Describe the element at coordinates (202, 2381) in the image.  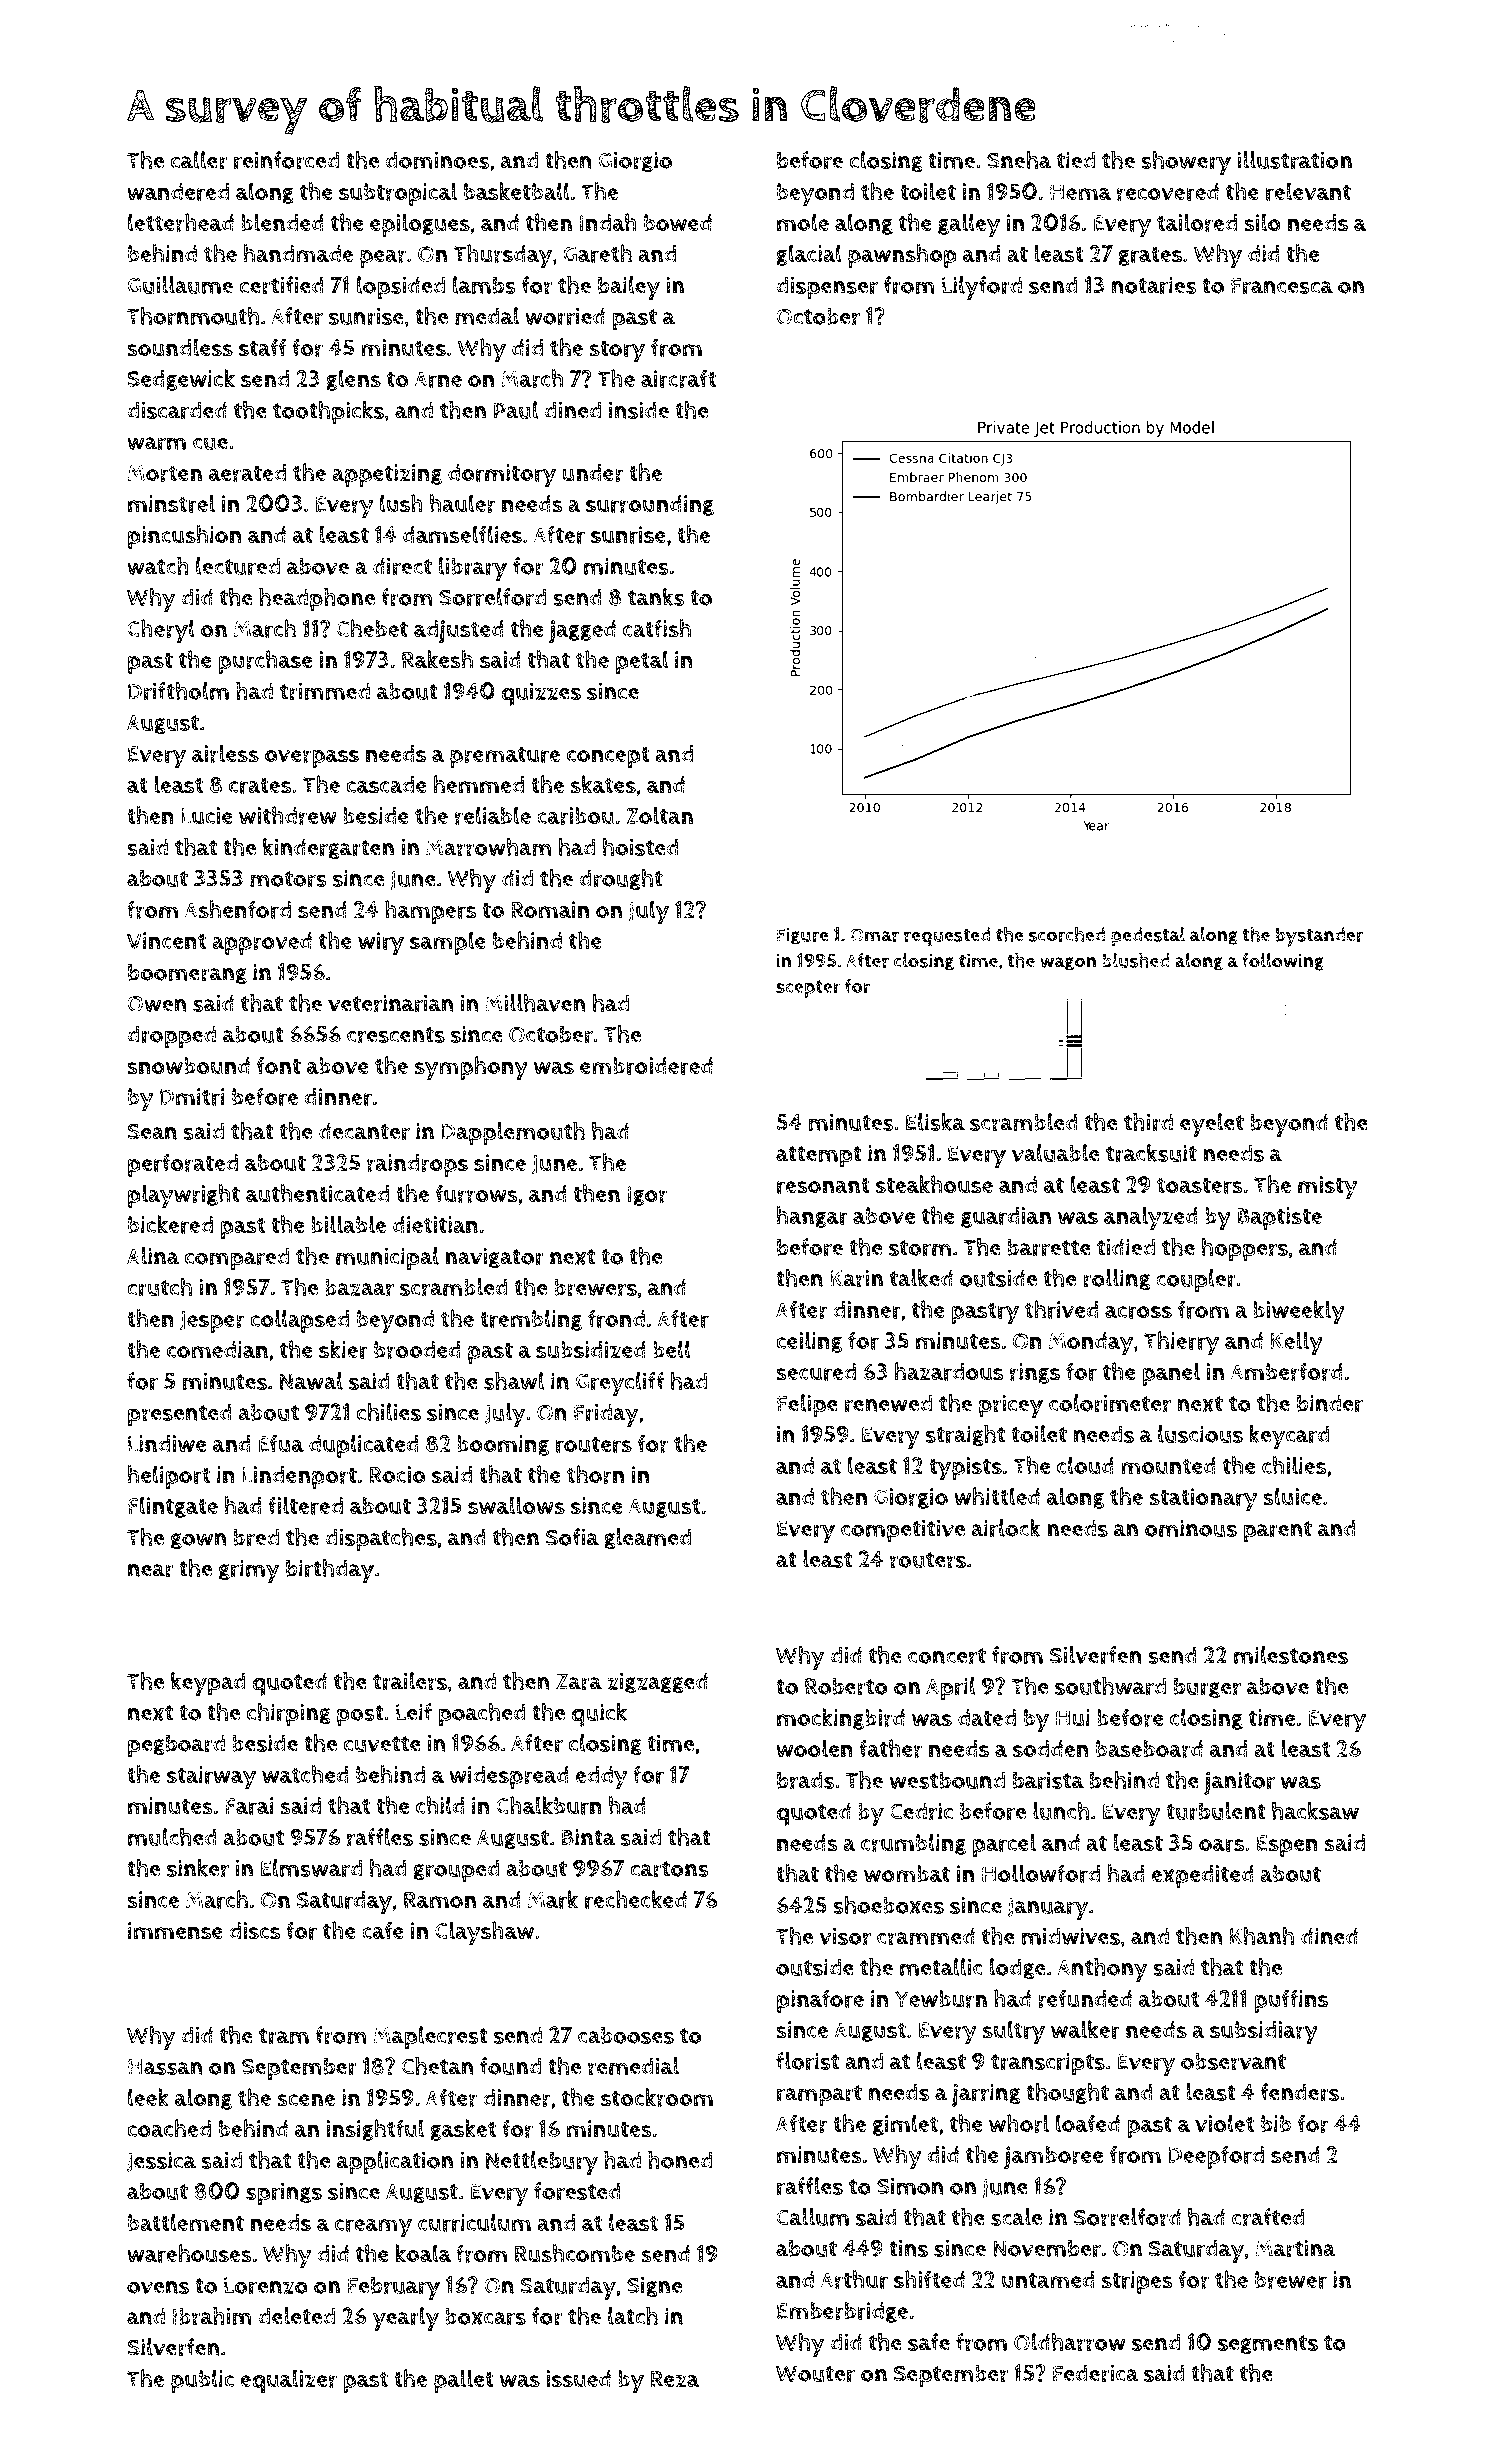
I see `public` at that location.
